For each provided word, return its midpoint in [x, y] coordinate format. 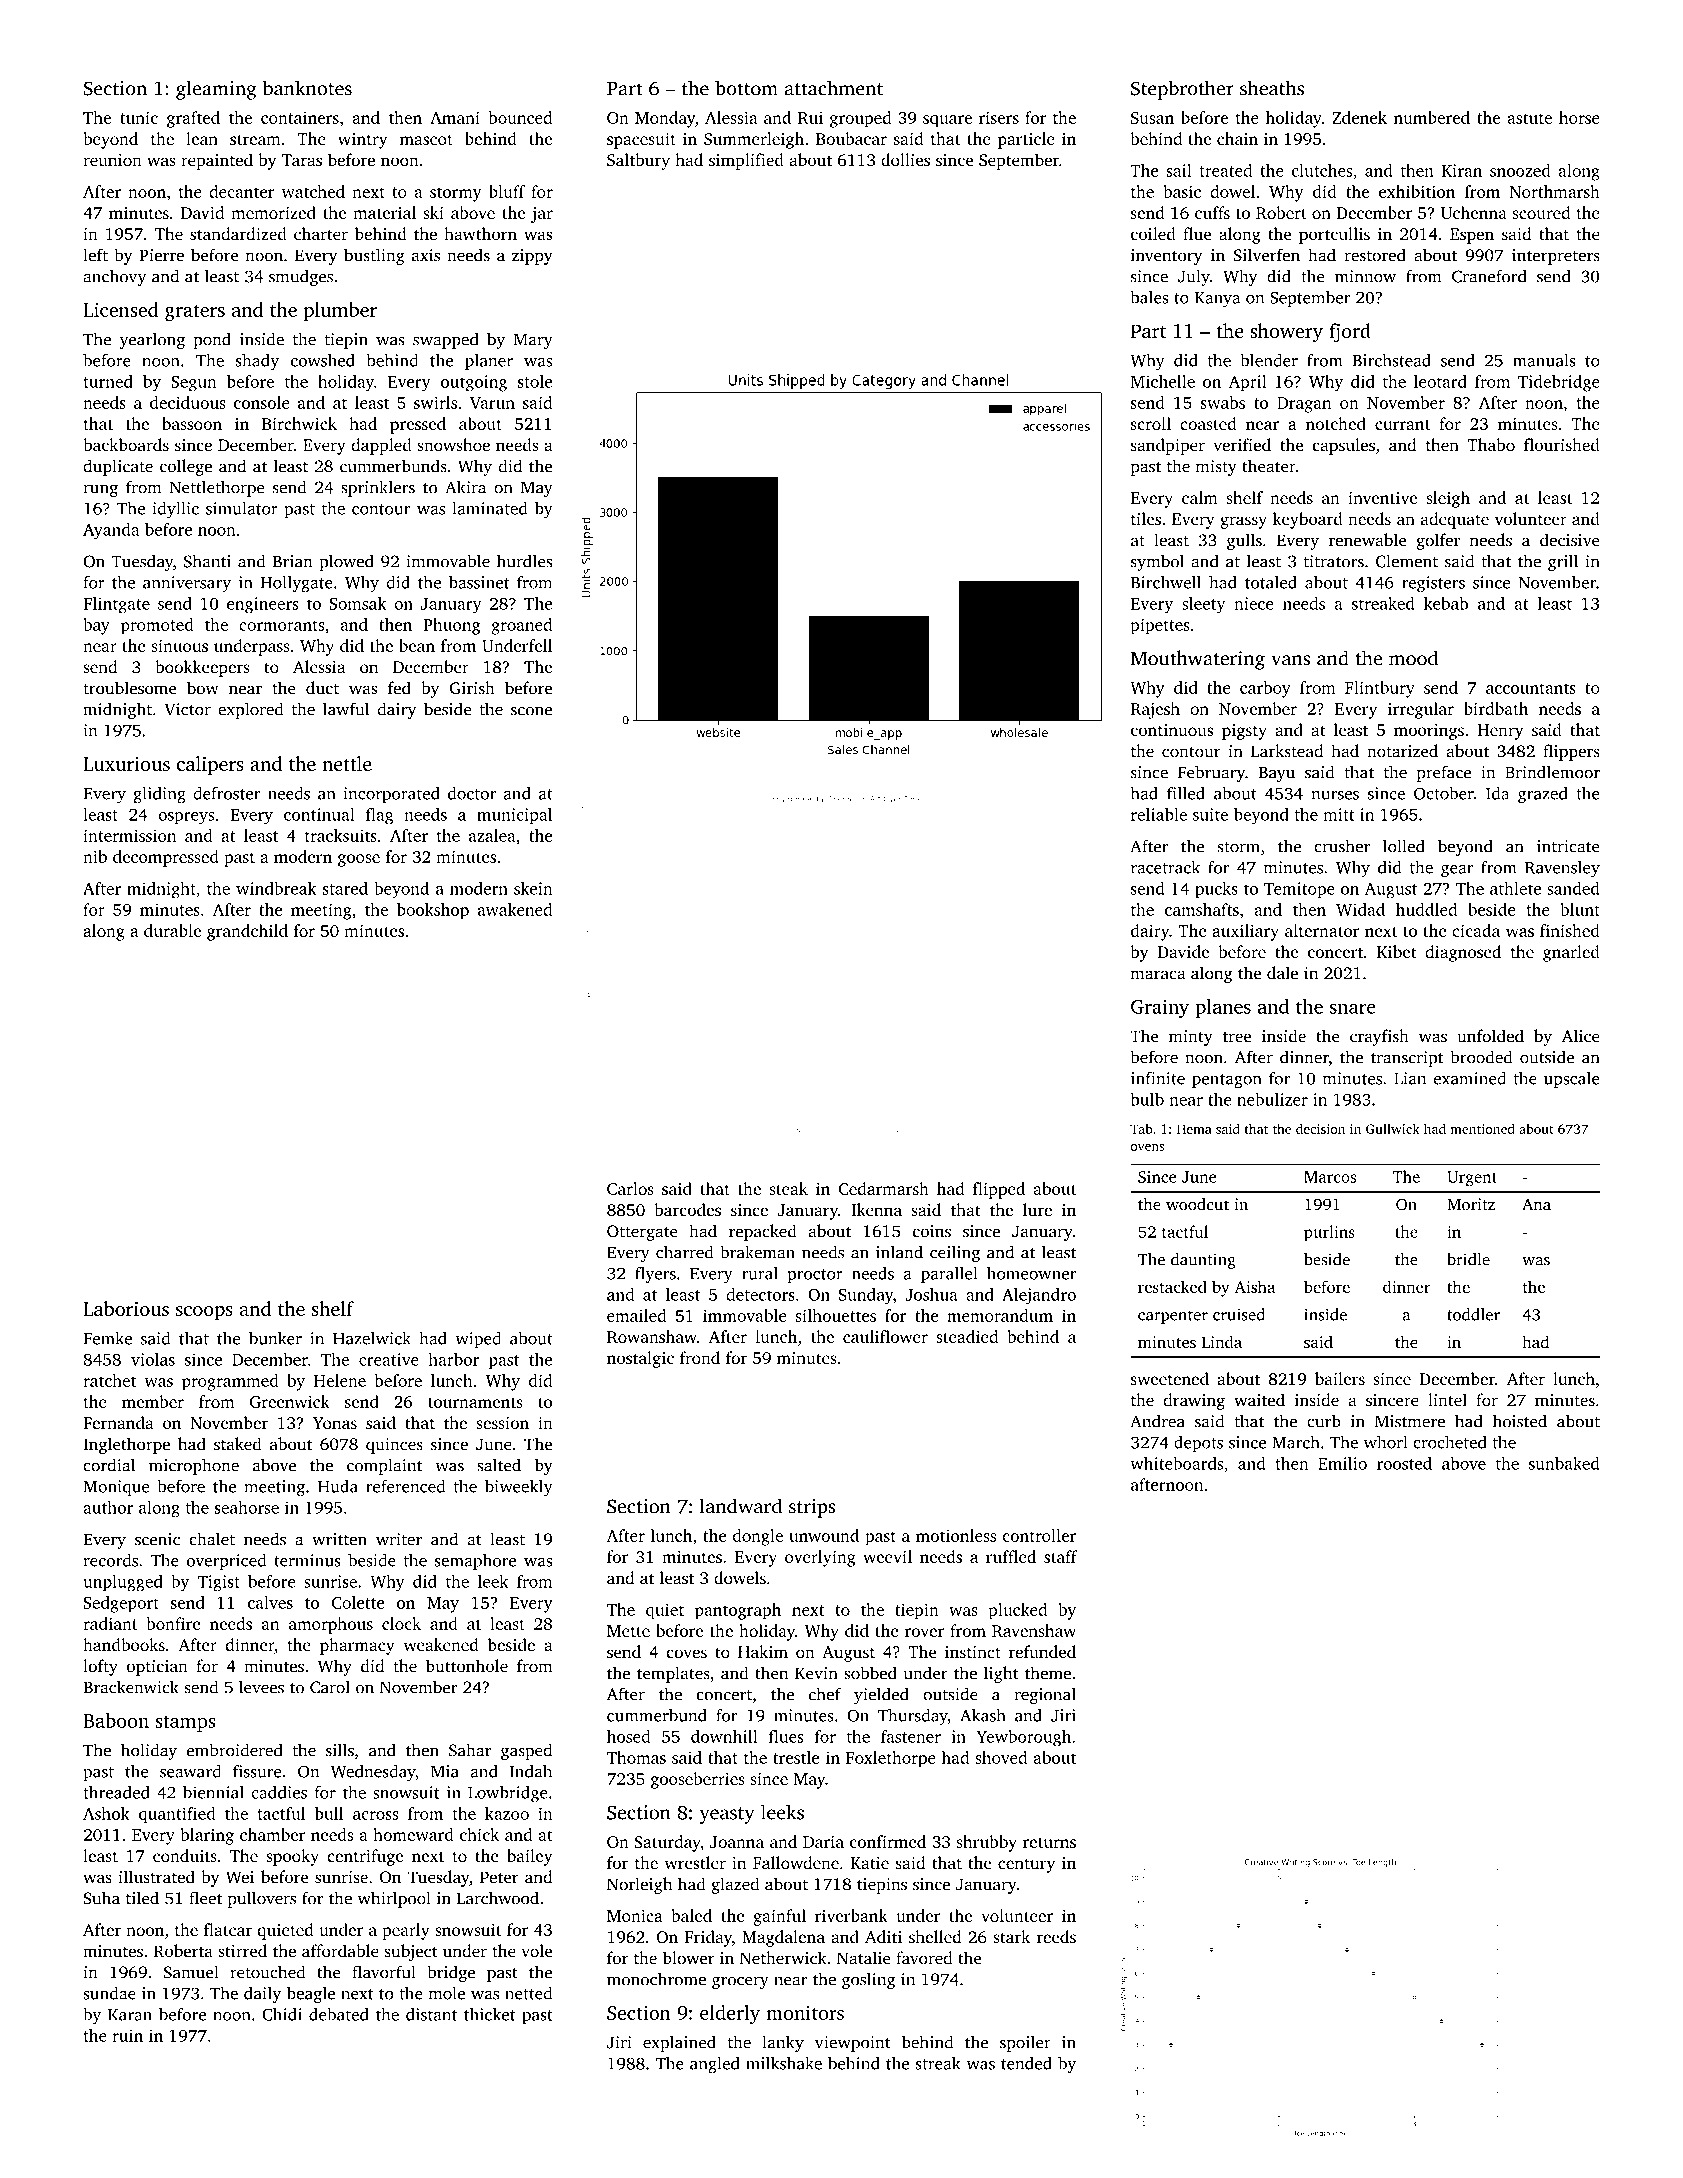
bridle [1468, 1259]
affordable [340, 1950]
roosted [1404, 1463]
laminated [489, 508]
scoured [1541, 212]
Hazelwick [372, 1338]
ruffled [1011, 1556]
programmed [230, 1382]
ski [433, 212]
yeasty [727, 1815]
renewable [1367, 540]
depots [1198, 1443]
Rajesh [1155, 710]
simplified [746, 161]
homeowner [1031, 1273]
